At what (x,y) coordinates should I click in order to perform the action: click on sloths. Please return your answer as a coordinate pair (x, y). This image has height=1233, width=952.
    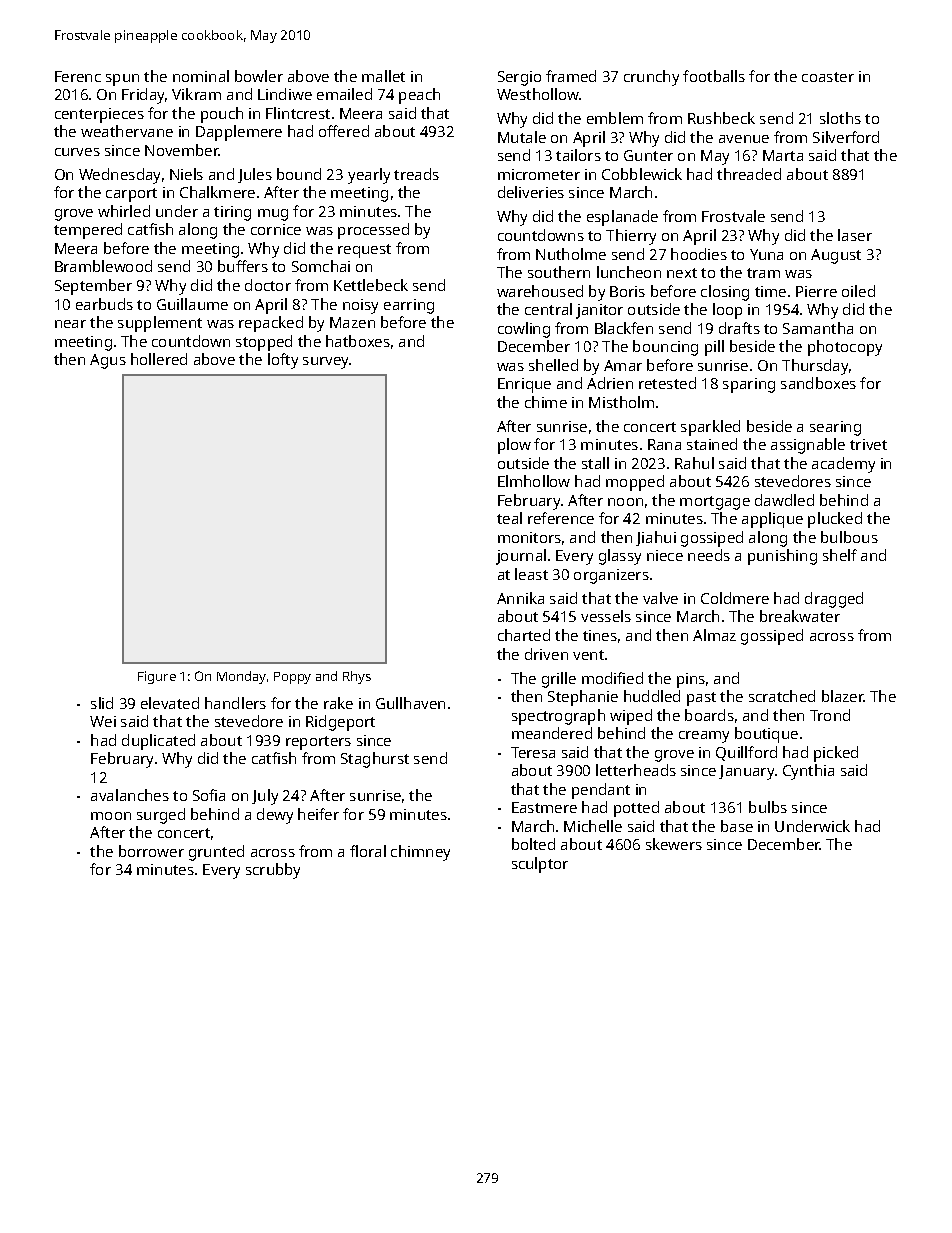
    Looking at the image, I should click on (840, 118).
